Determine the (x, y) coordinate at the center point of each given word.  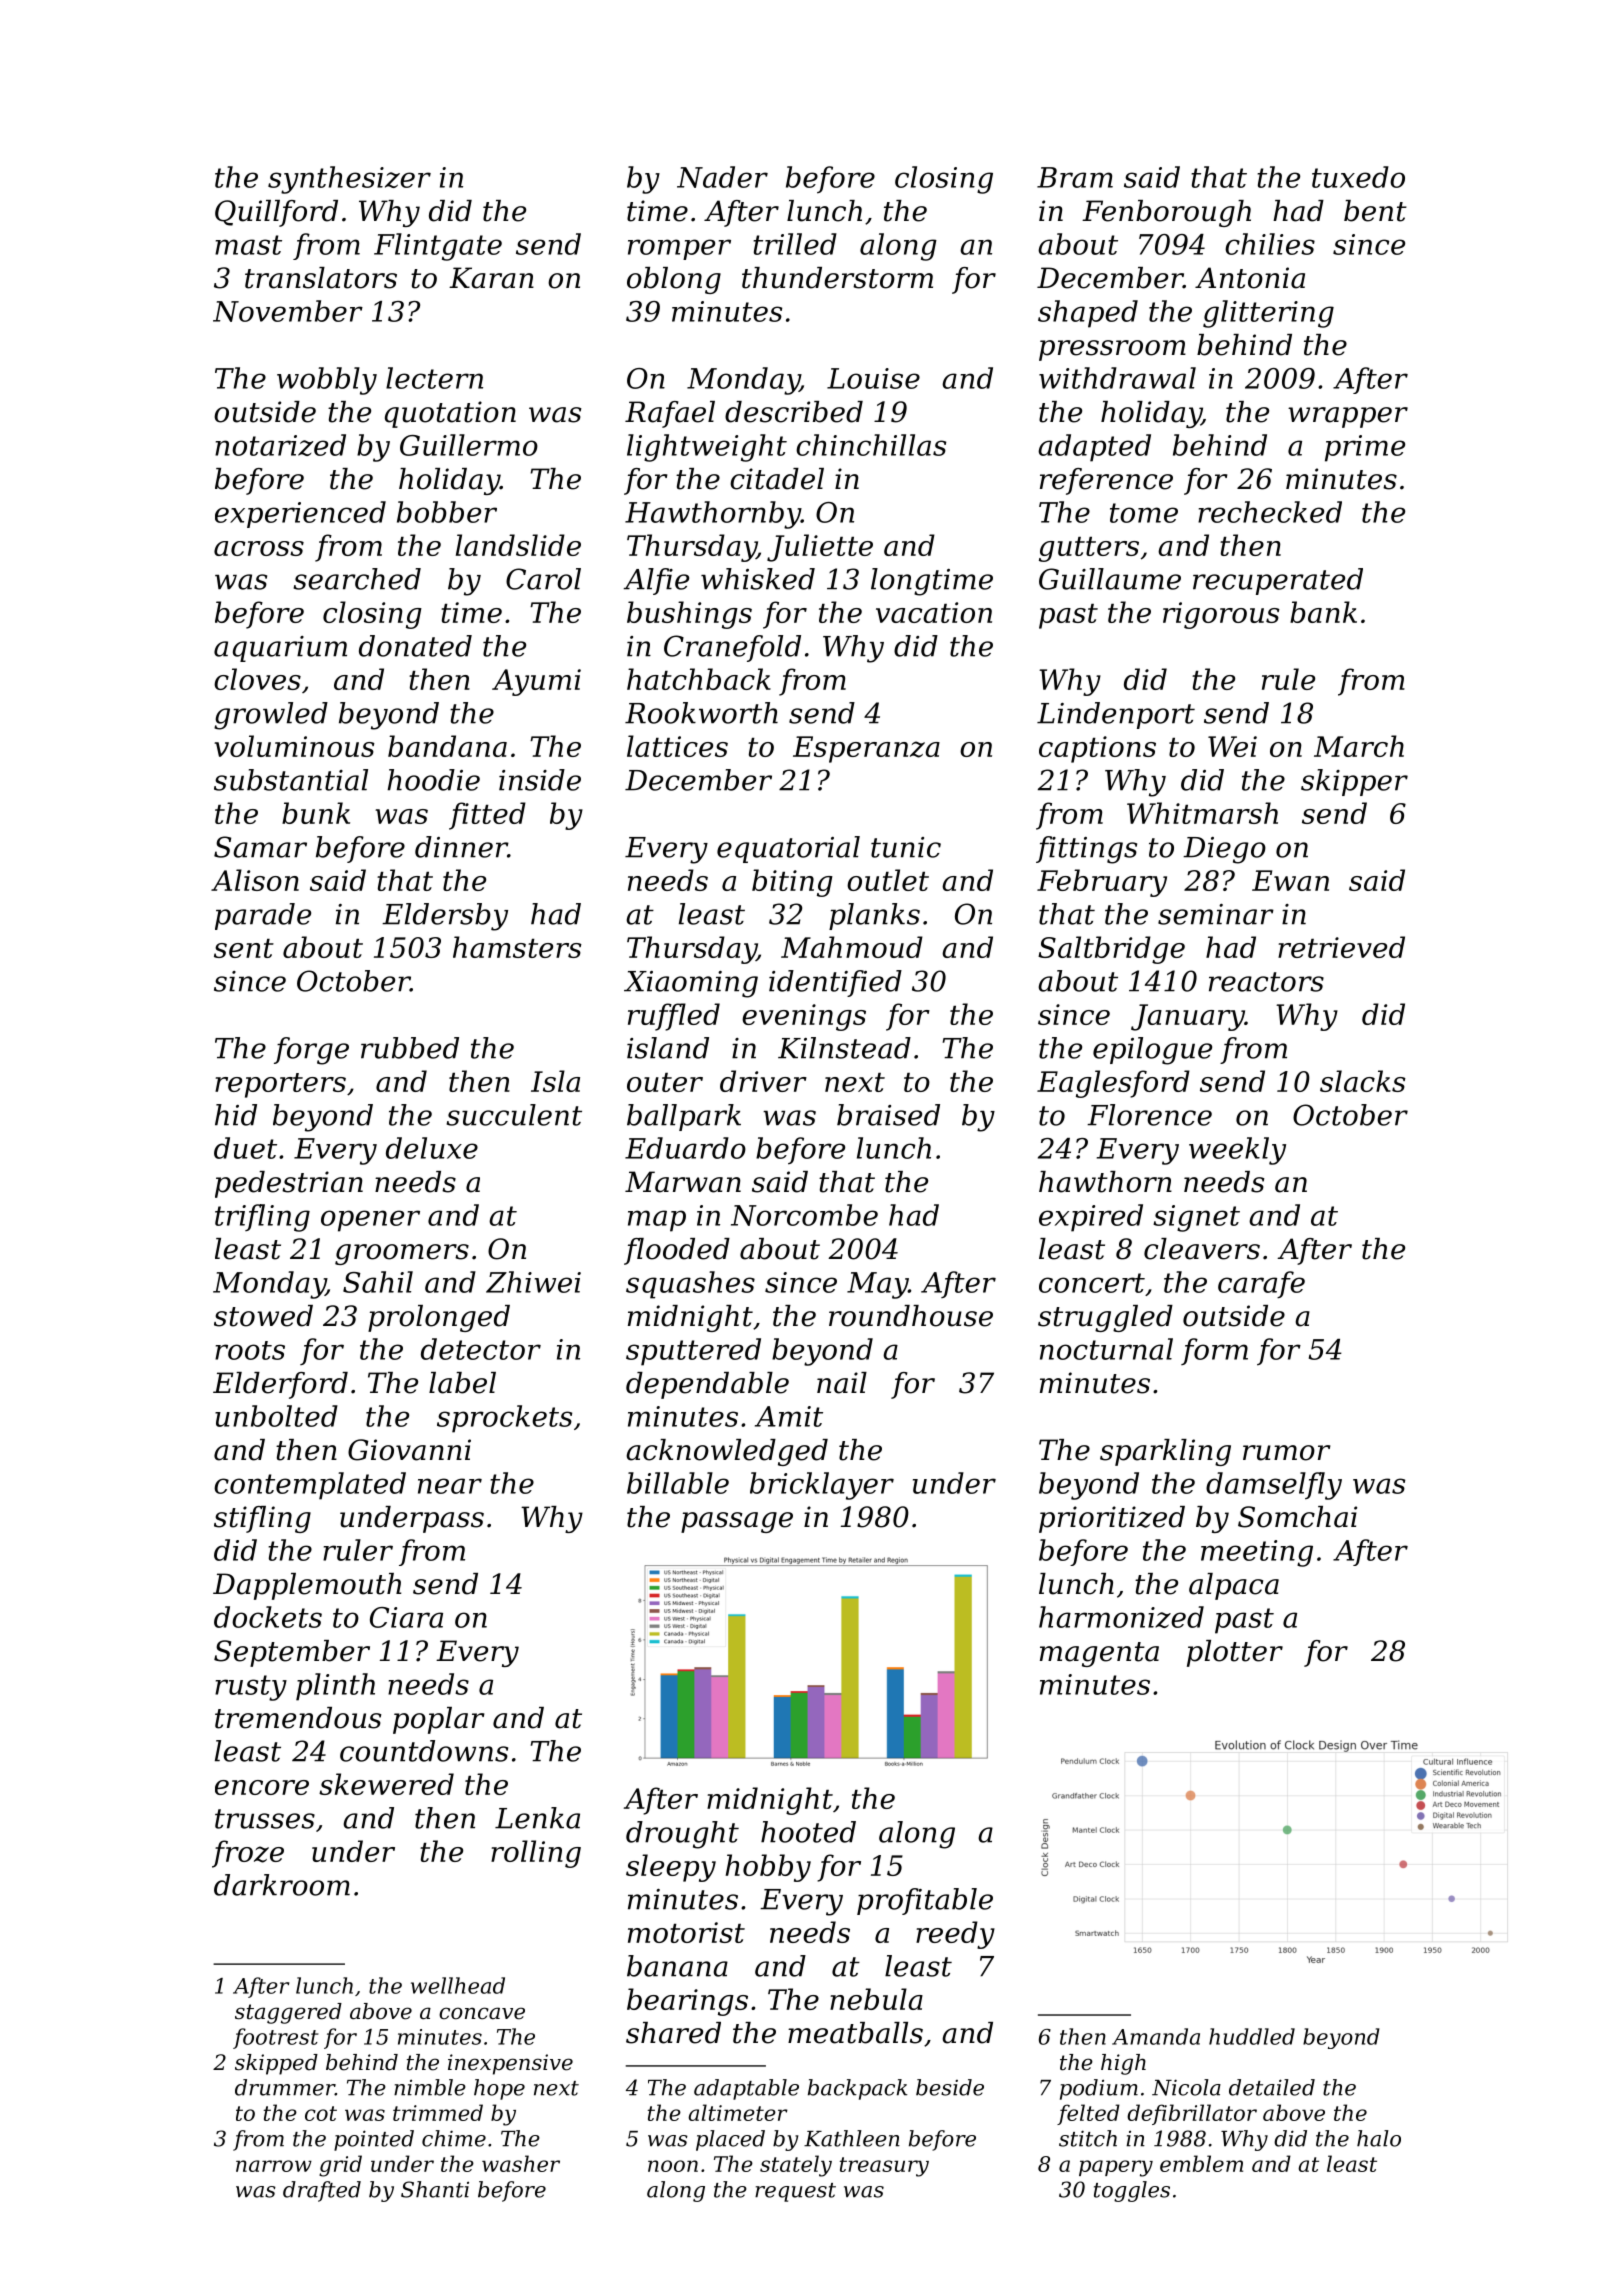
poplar (439, 1720)
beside (950, 2087)
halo (1379, 2138)
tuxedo (1358, 177)
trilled (795, 244)
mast (248, 245)
